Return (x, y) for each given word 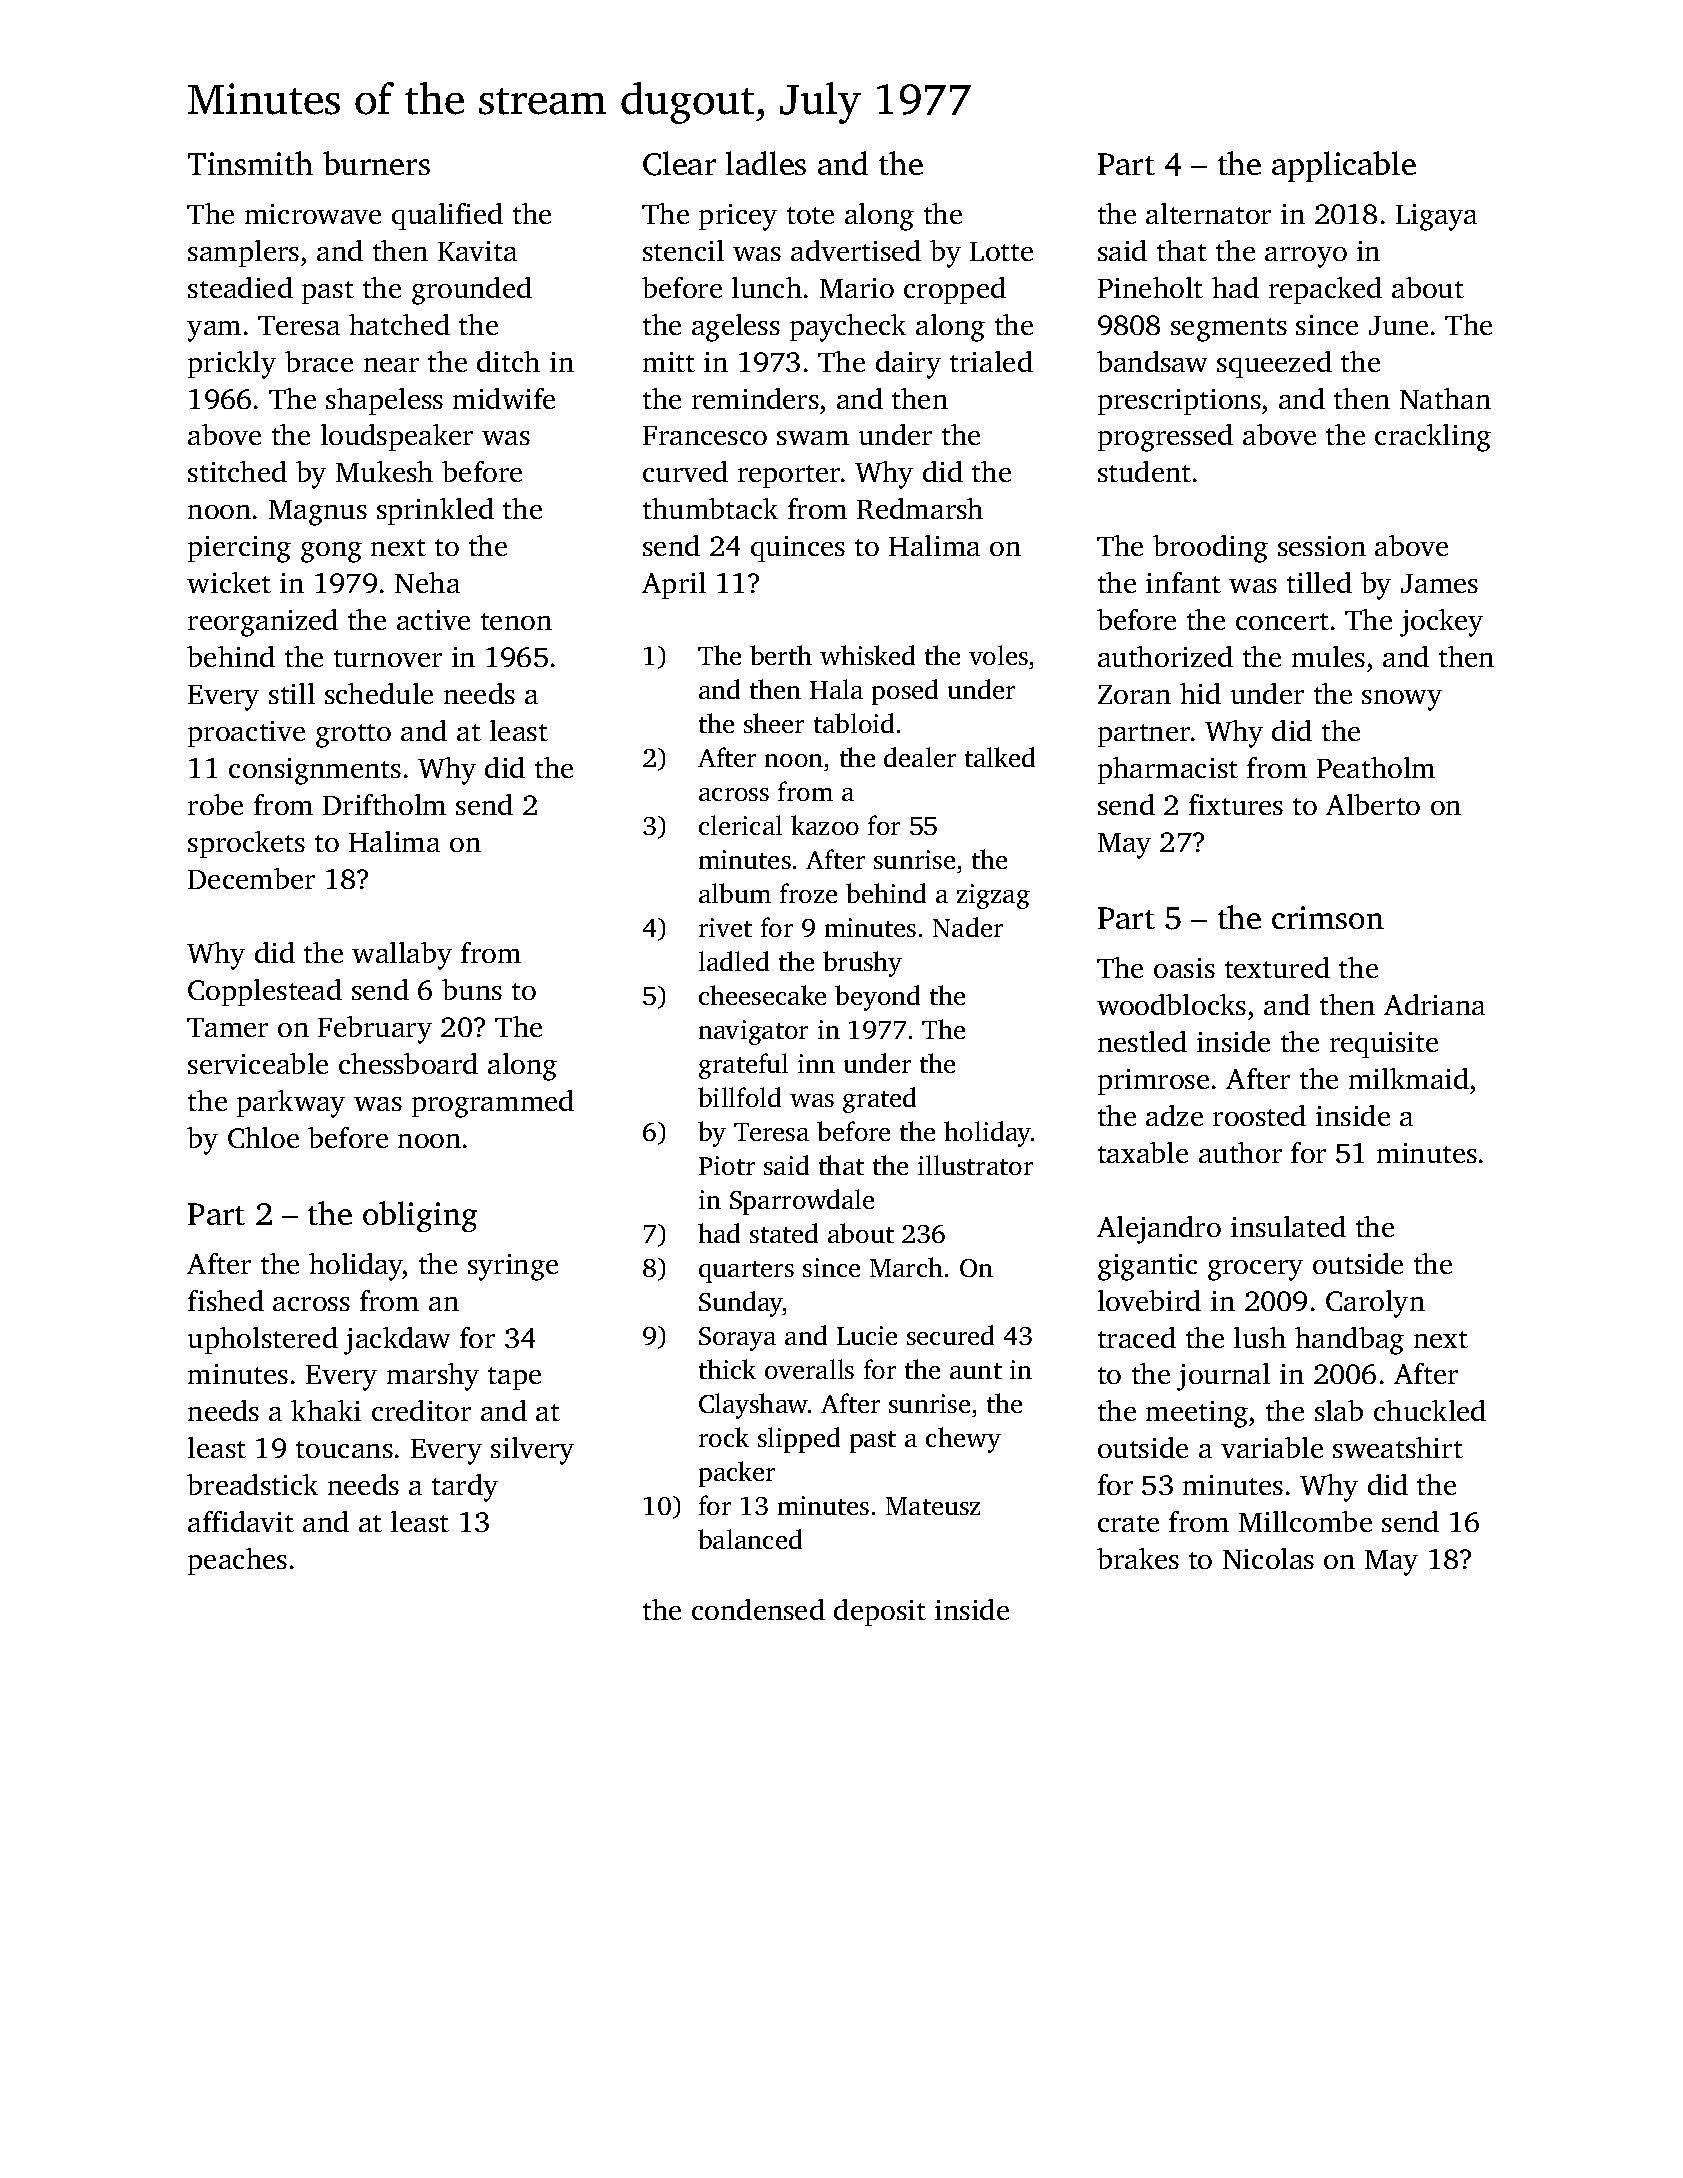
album (735, 893)
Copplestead (265, 992)
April (674, 585)
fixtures (1236, 804)
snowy (1402, 700)
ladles (766, 163)
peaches (237, 1561)
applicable (1344, 166)
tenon (516, 621)
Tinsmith (250, 163)
